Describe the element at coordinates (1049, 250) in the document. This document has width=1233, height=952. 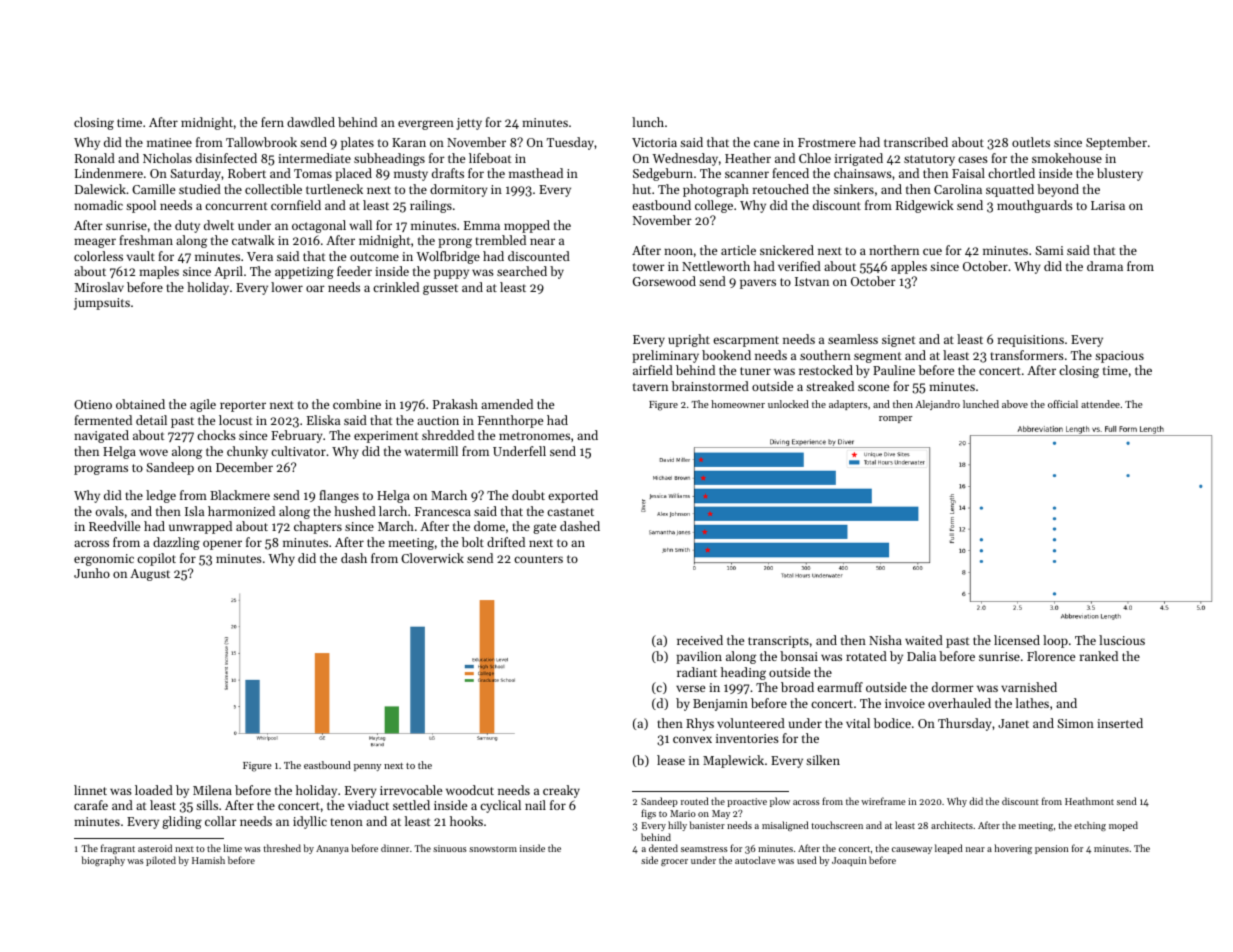
I see `Sami` at that location.
